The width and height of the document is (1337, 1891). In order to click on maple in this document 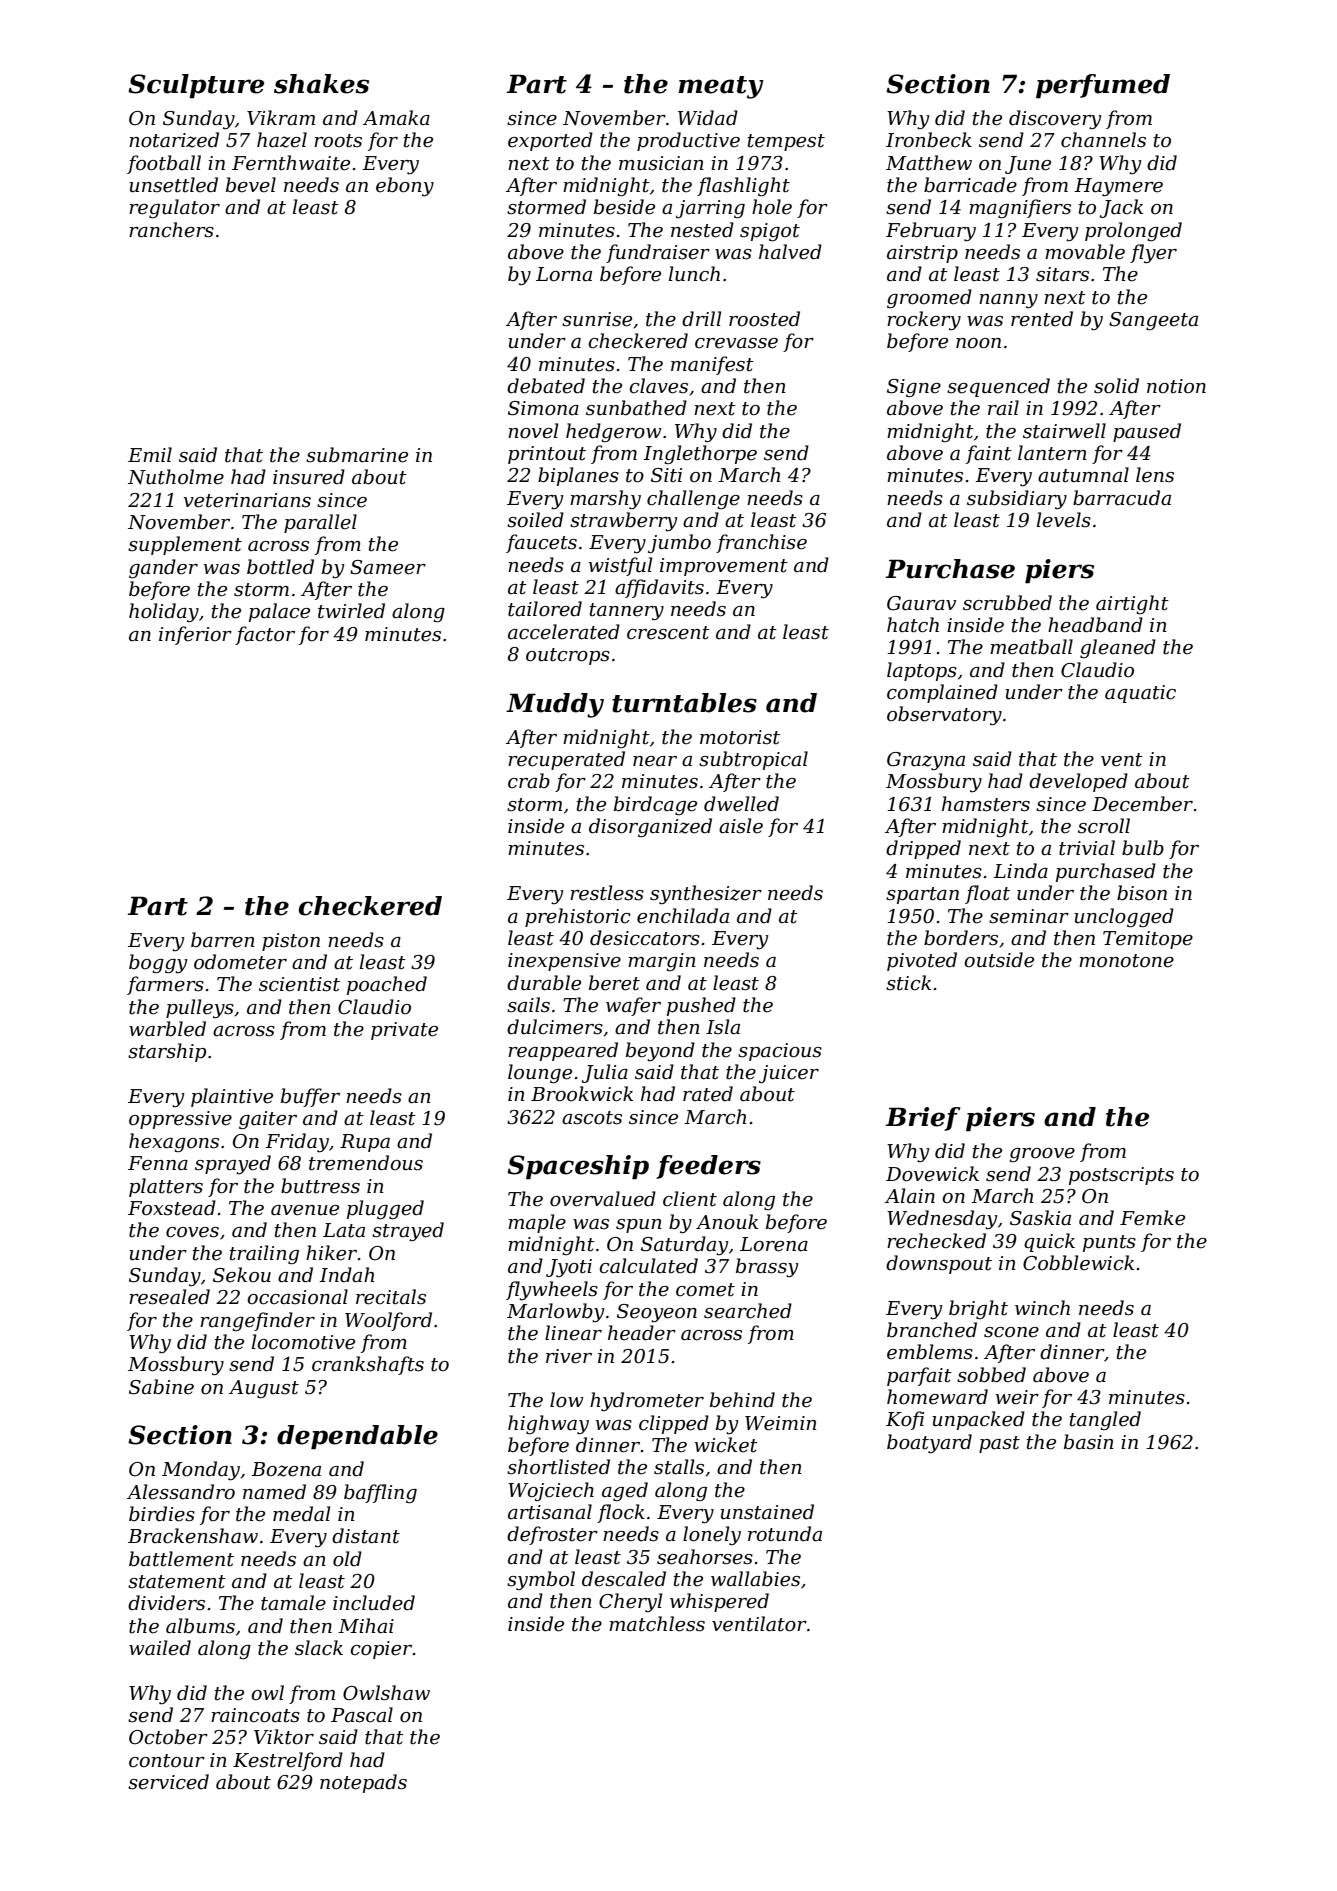, I will do `click(537, 1223)`.
